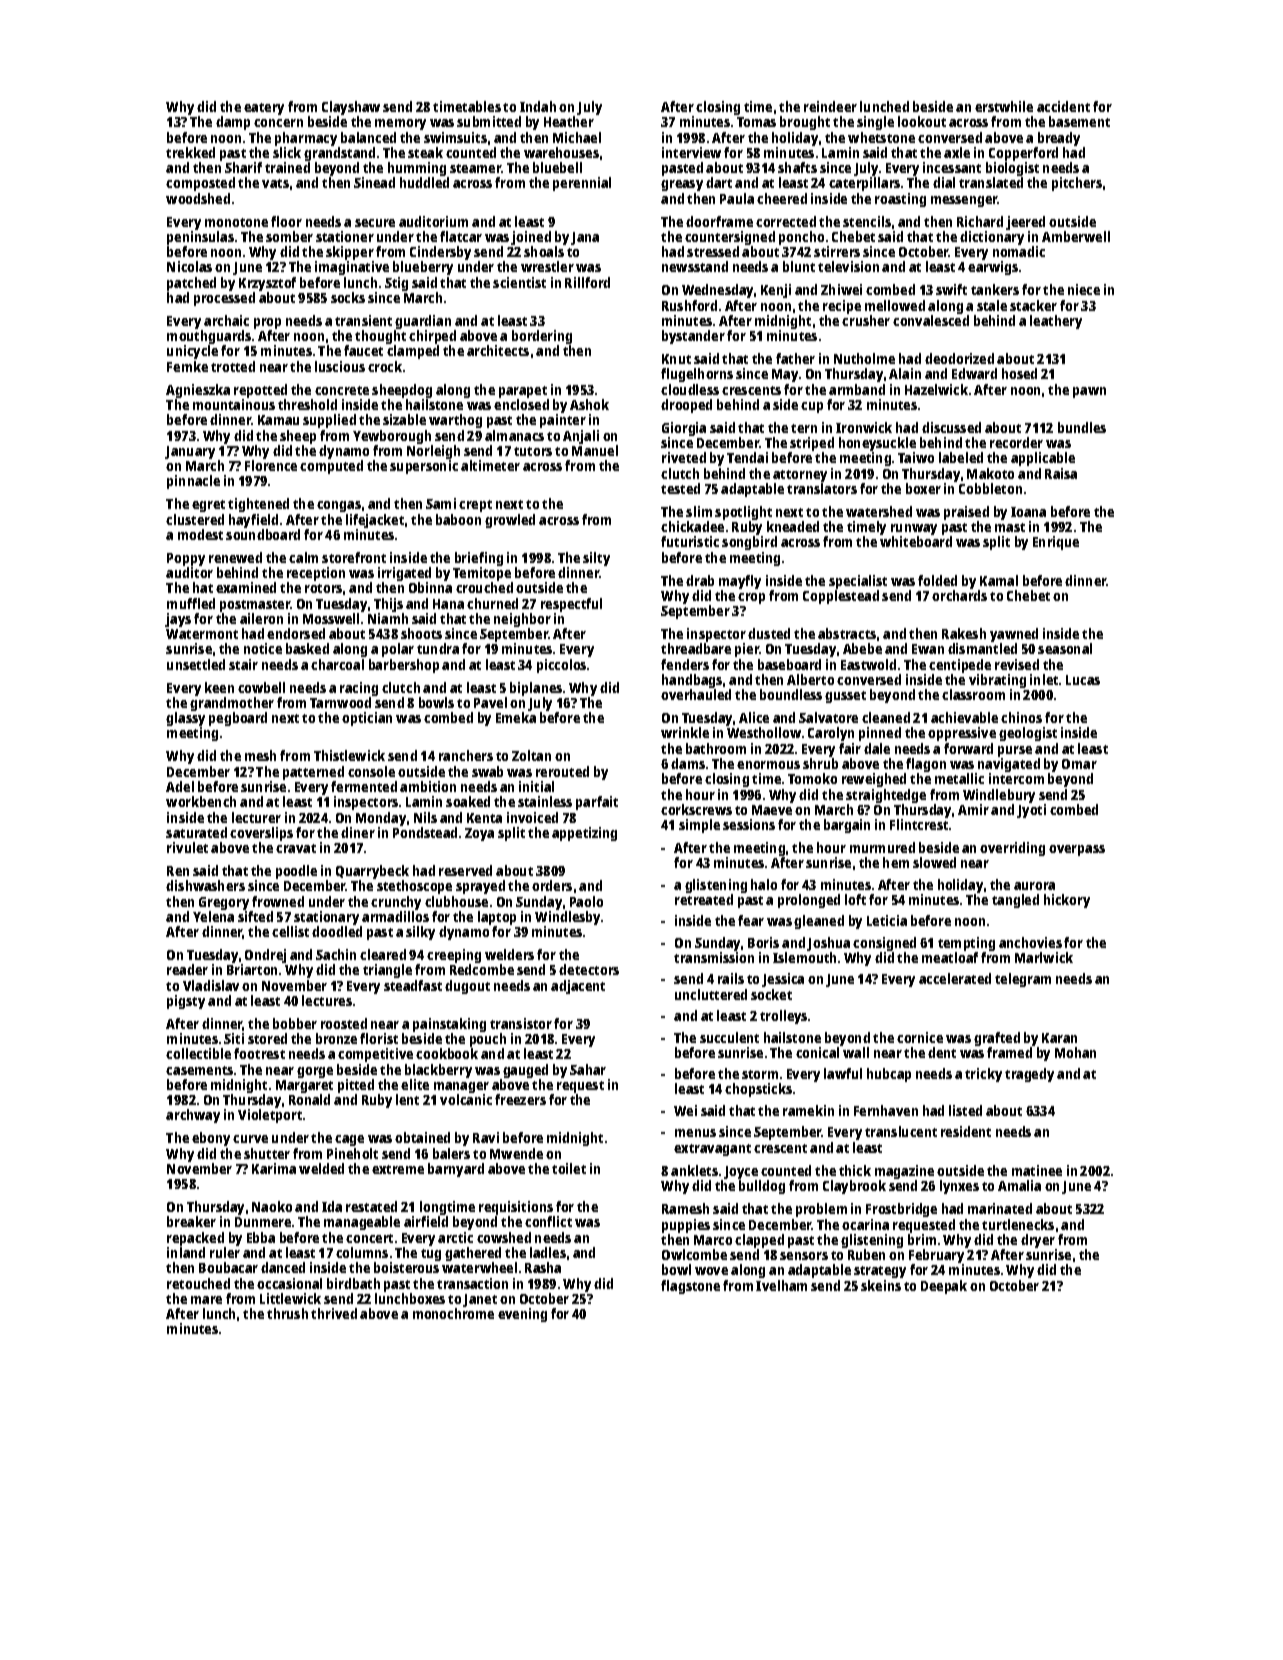  Describe the element at coordinates (874, 780) in the screenshot. I see `reweighed` at that location.
